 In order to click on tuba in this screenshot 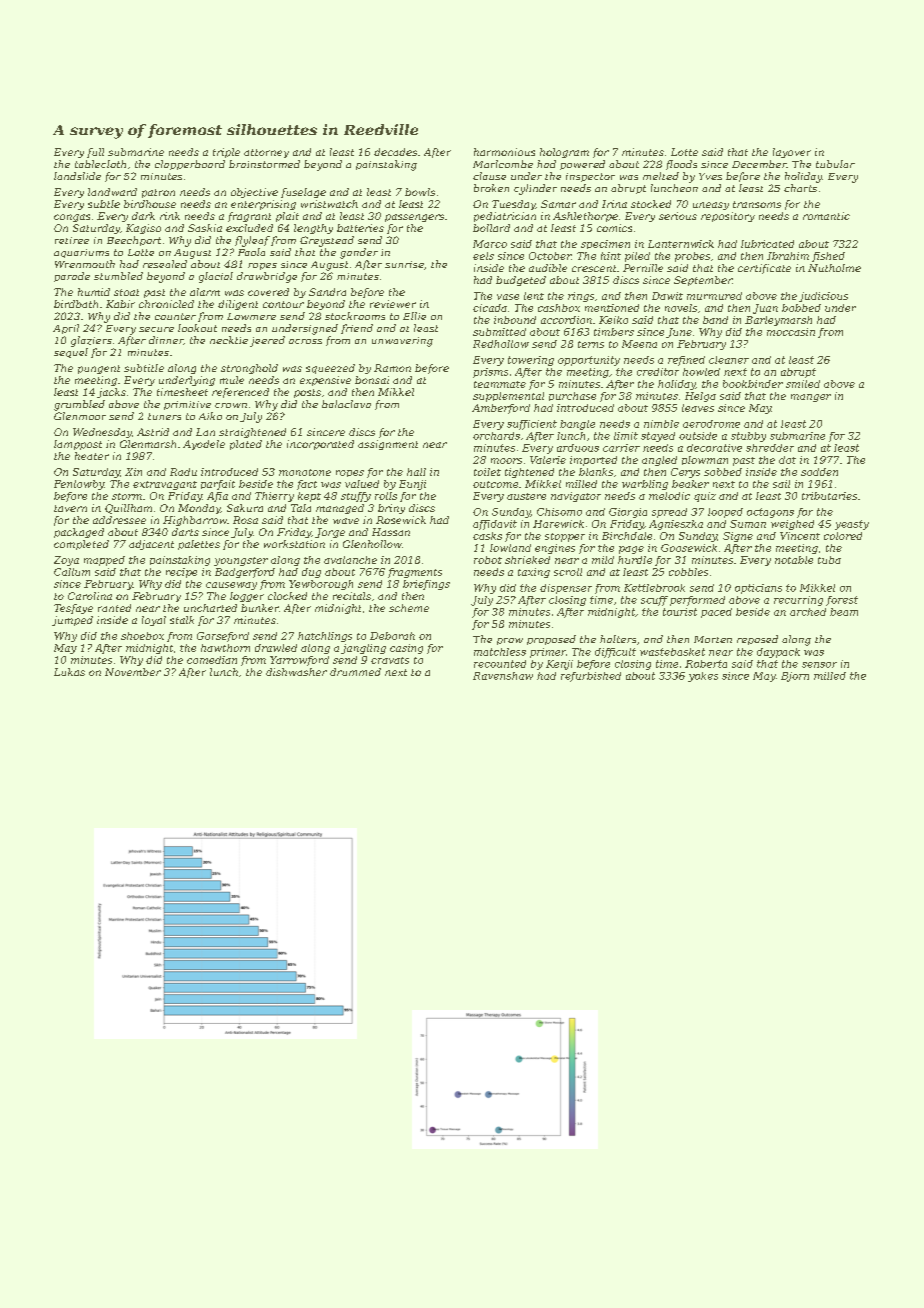, I will do `click(829, 560)`.
